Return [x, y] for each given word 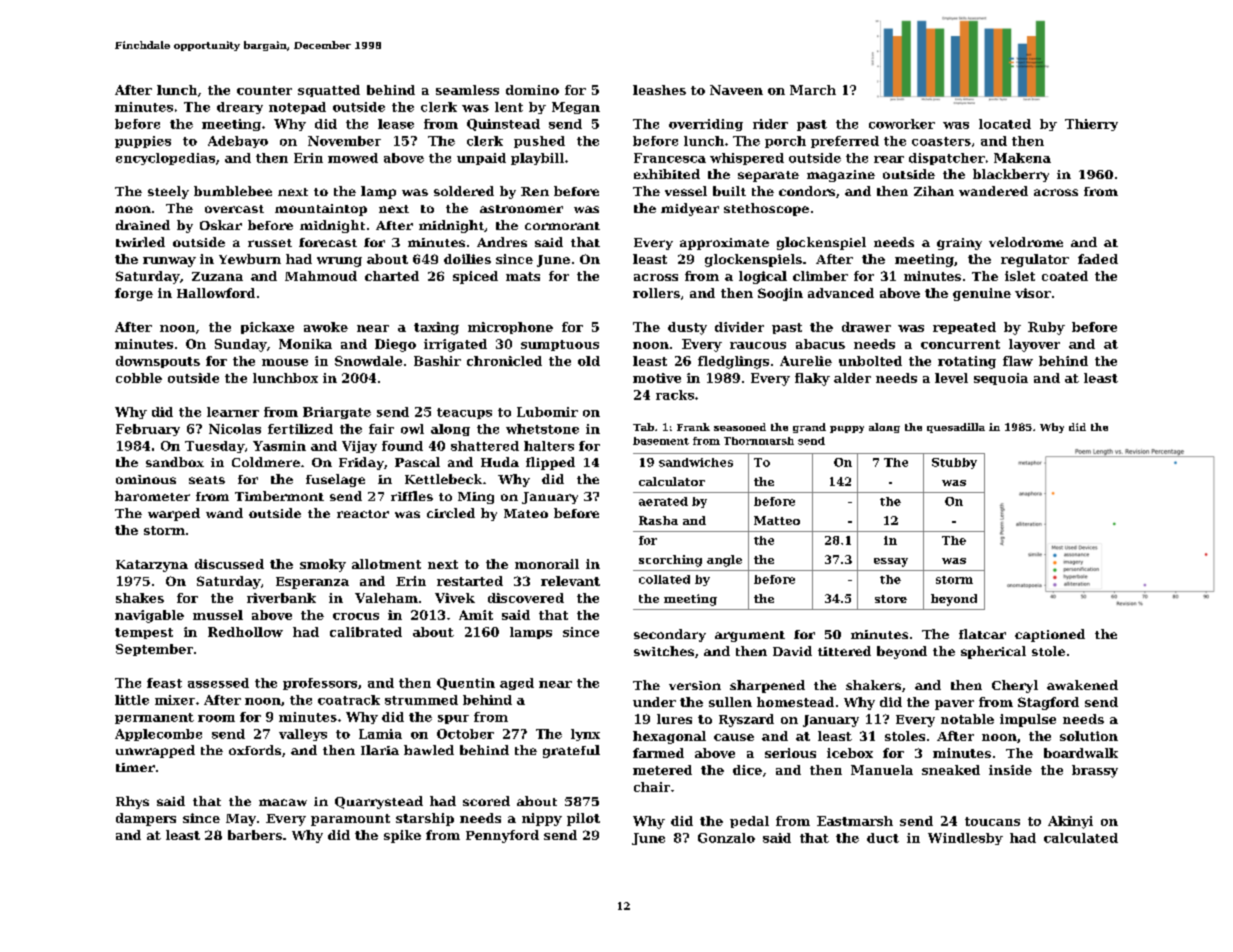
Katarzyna [152, 566]
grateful [571, 751]
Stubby [954, 463]
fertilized [300, 429]
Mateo [526, 513]
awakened [1082, 685]
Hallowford [216, 293]
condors [807, 191]
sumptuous [560, 345]
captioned [1050, 635]
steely [168, 192]
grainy [959, 244]
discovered [526, 598]
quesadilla [956, 428]
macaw [283, 802]
